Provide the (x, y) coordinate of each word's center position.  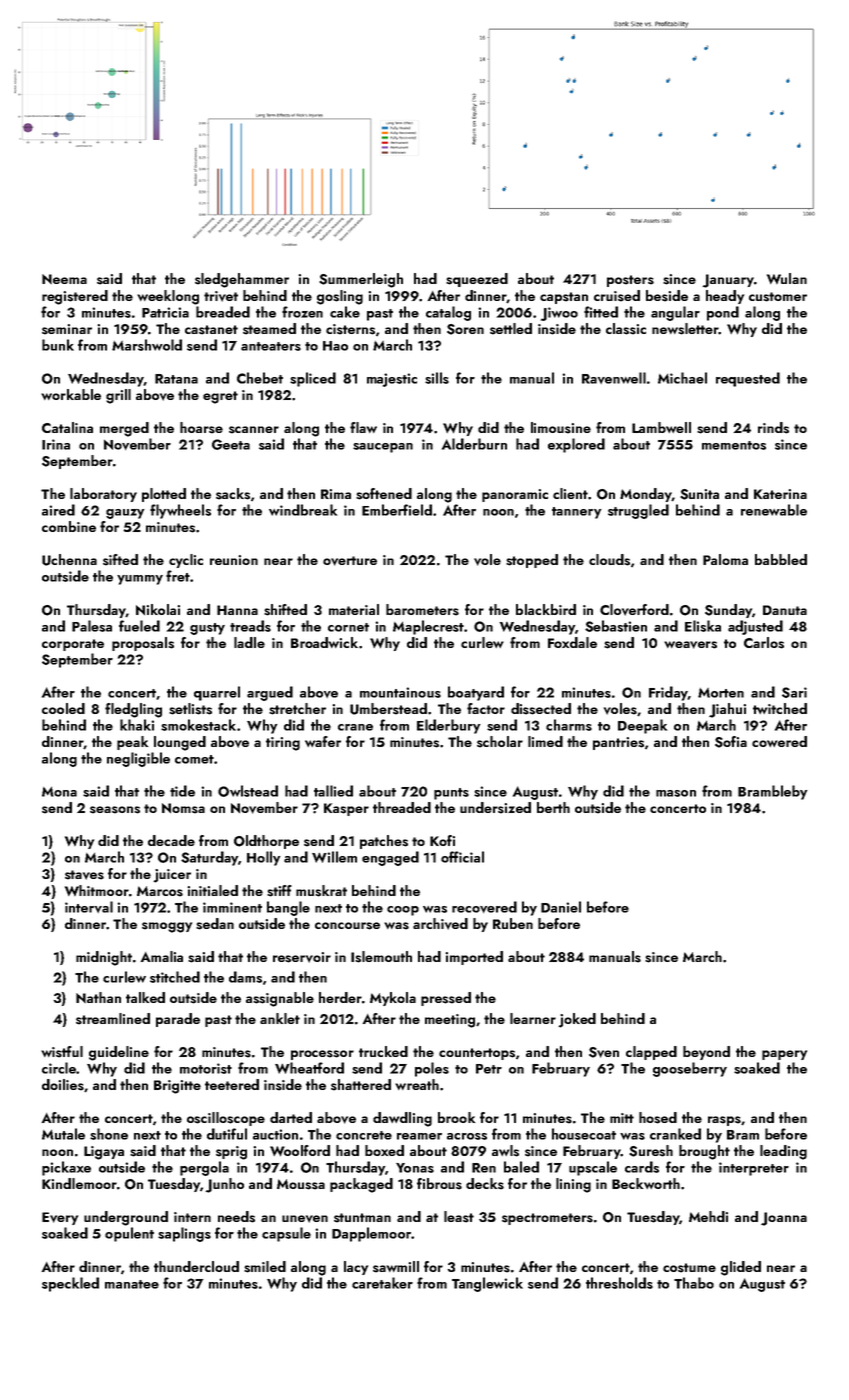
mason (676, 793)
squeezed (477, 280)
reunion (234, 560)
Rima (336, 494)
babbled (781, 559)
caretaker (382, 1283)
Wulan (787, 278)
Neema (64, 279)
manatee (132, 1284)
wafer (323, 741)
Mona (59, 792)
